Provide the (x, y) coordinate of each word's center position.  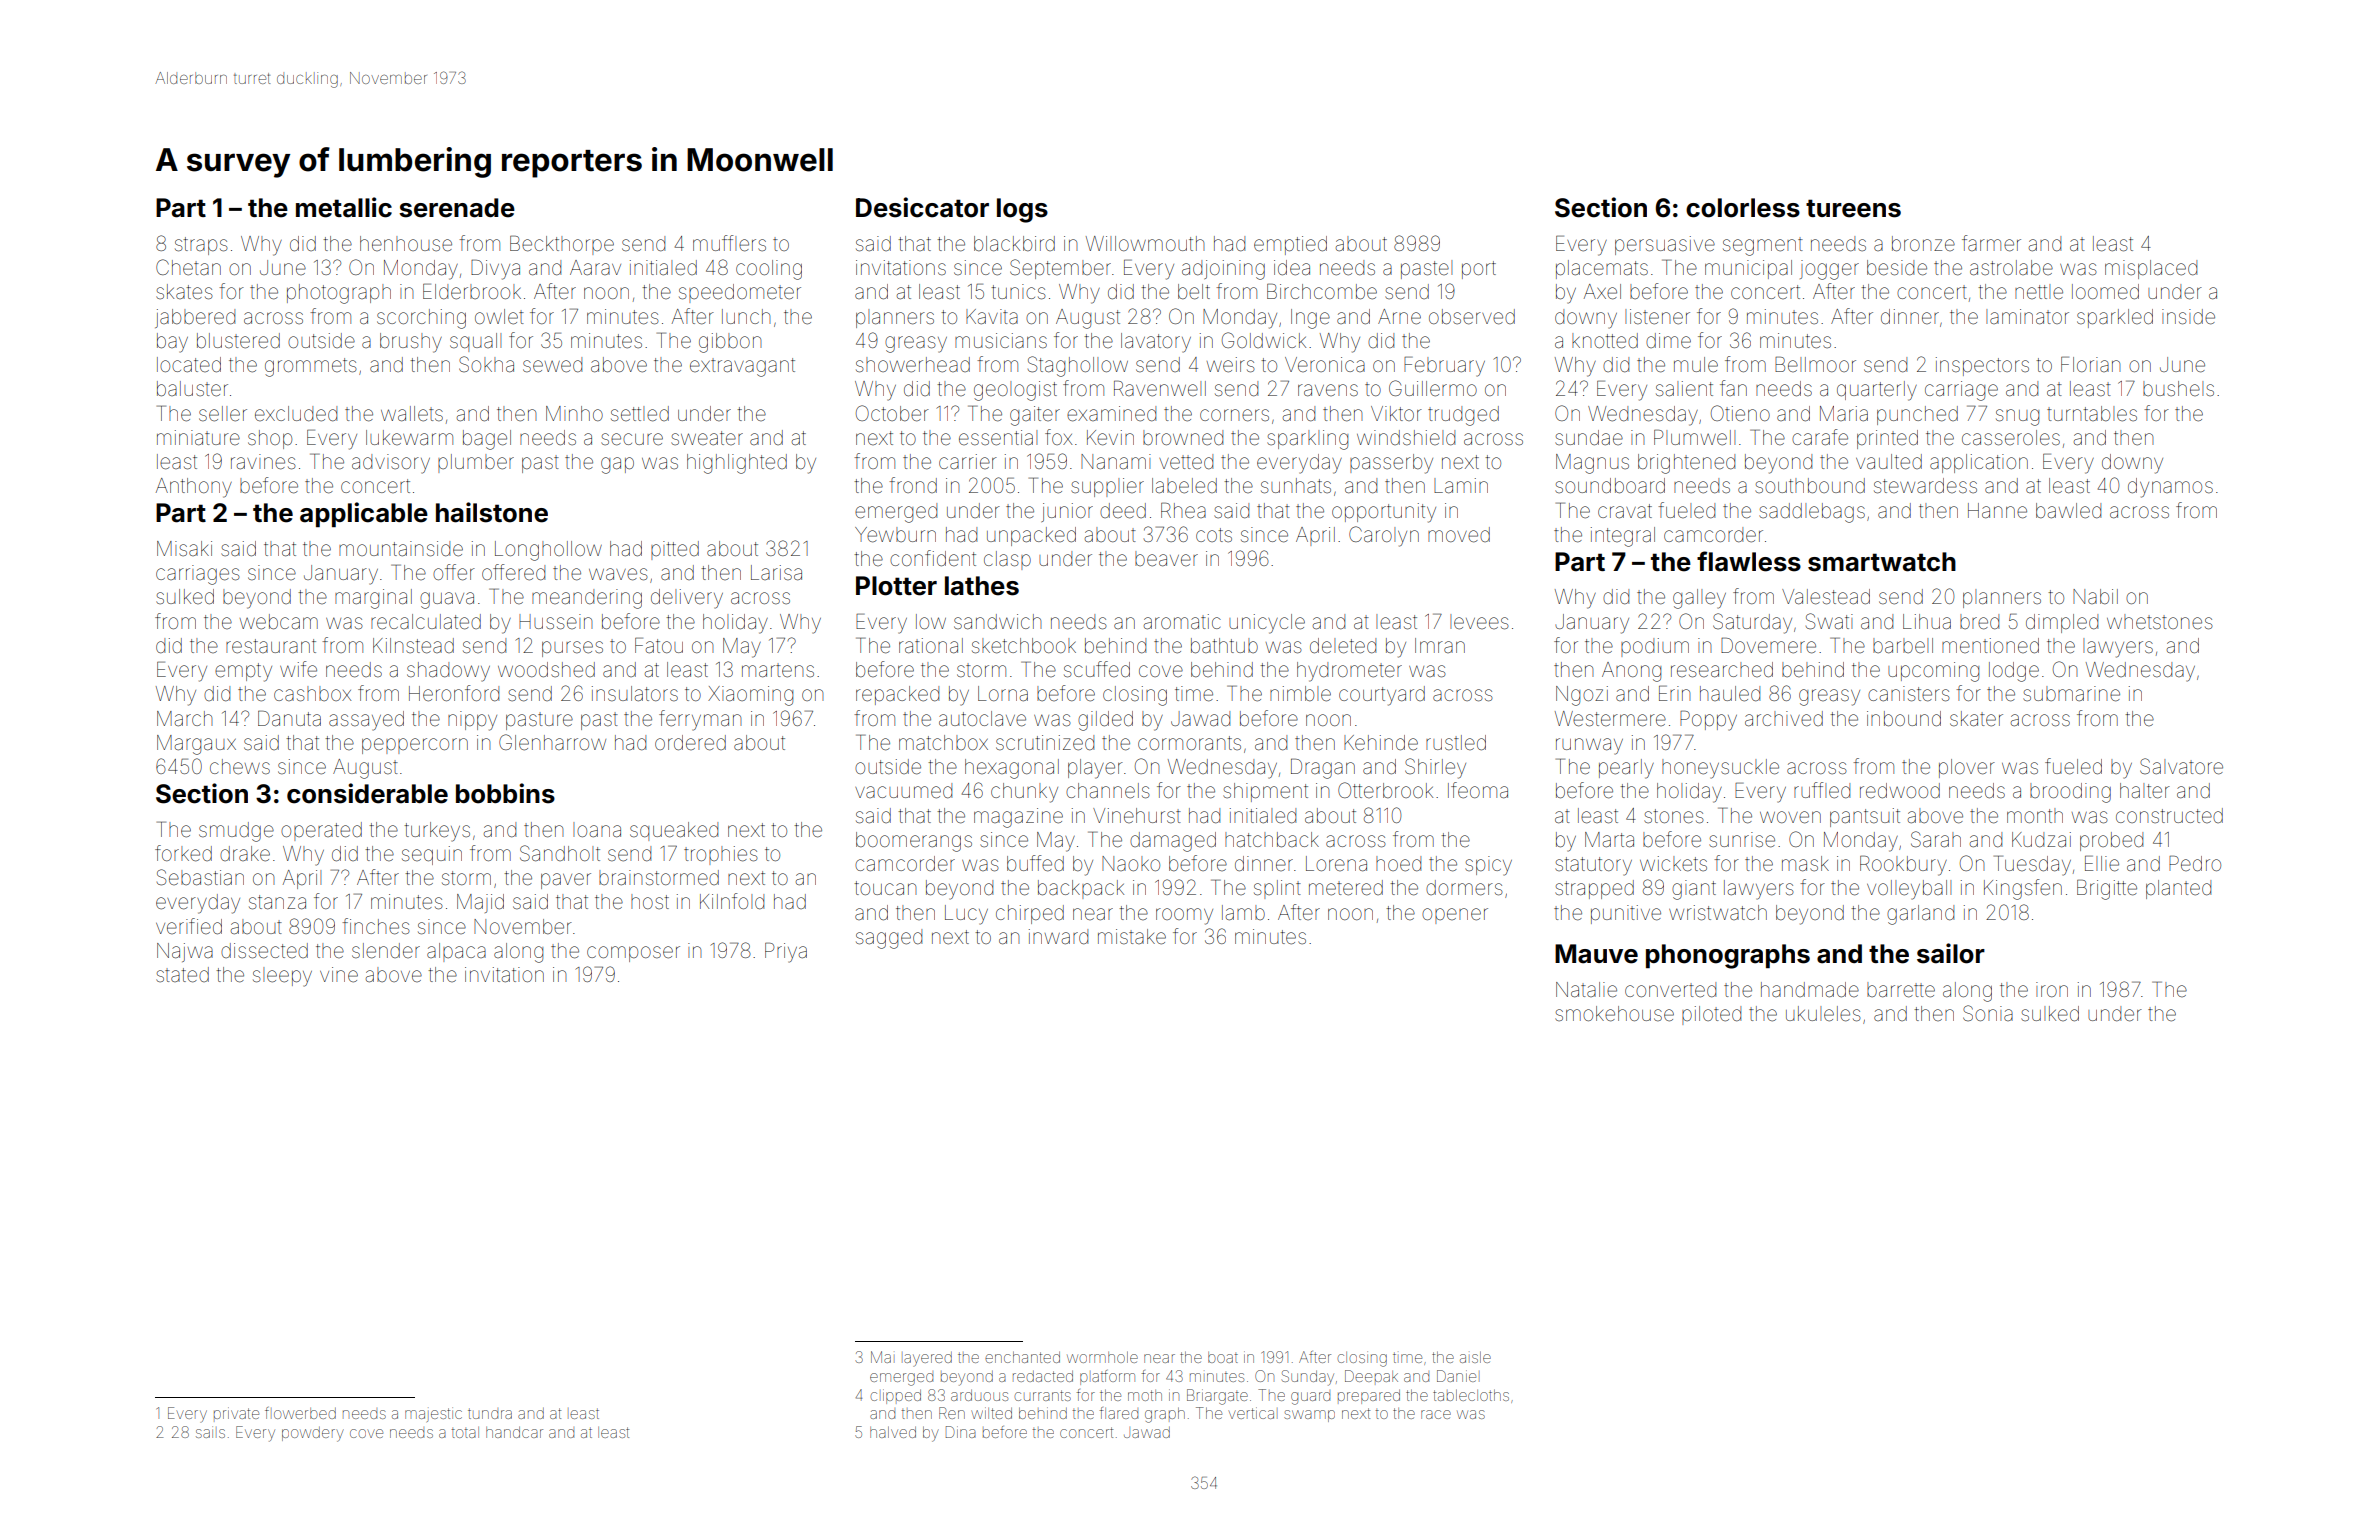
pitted (675, 550)
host (650, 901)
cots (1214, 535)
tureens (1853, 208)
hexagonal (1012, 769)
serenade (457, 208)
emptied (1290, 245)
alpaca (456, 952)
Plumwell (1694, 438)
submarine (2071, 694)
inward (1058, 936)
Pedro (2195, 863)
